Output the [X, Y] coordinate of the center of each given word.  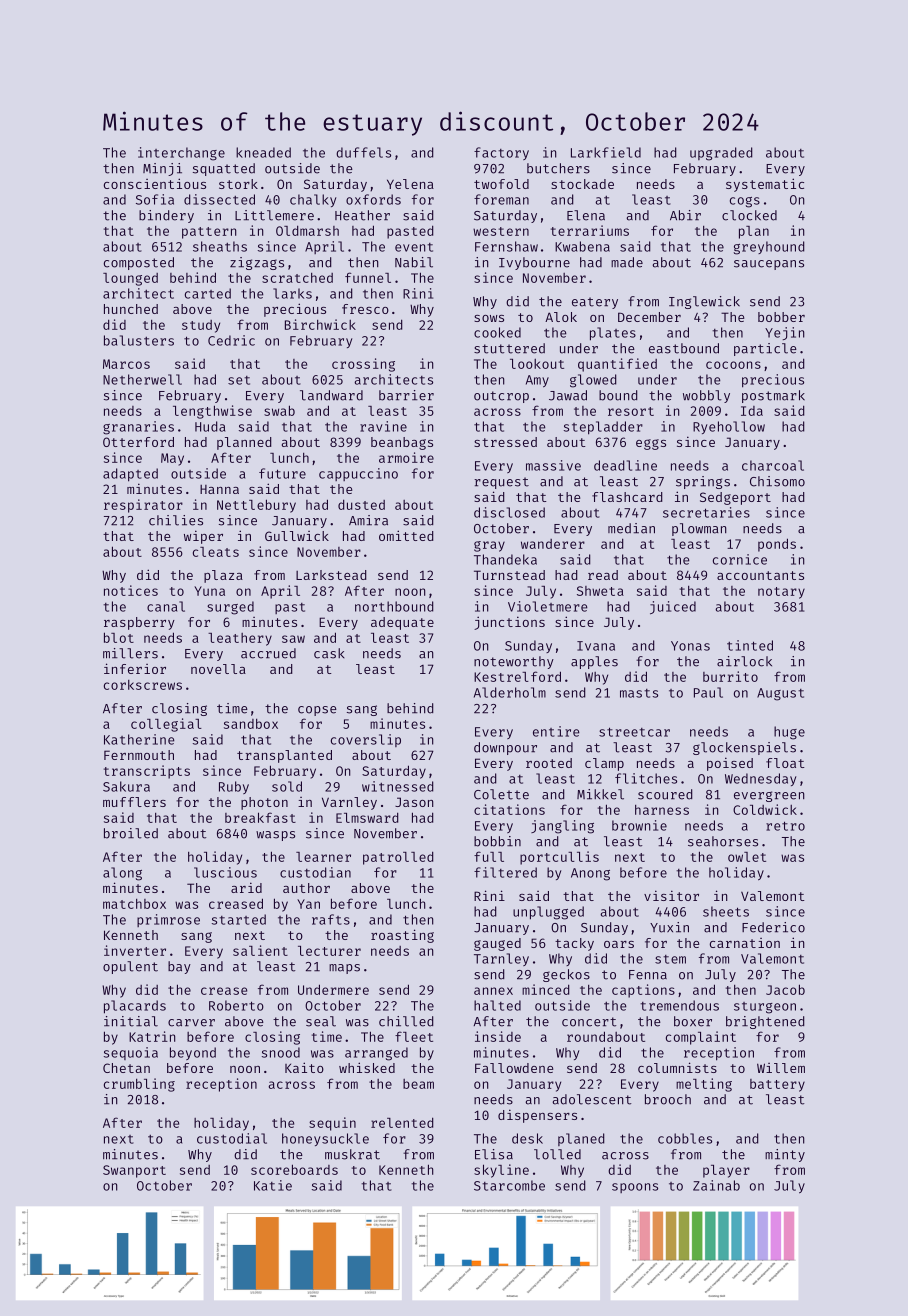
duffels [363, 152]
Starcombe [509, 1185]
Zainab [716, 1185]
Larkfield [606, 152]
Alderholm [510, 692]
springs [703, 482]
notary [781, 593]
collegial [166, 725]
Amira [368, 520]
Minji [162, 169]
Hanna [219, 489]
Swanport [134, 1171]
